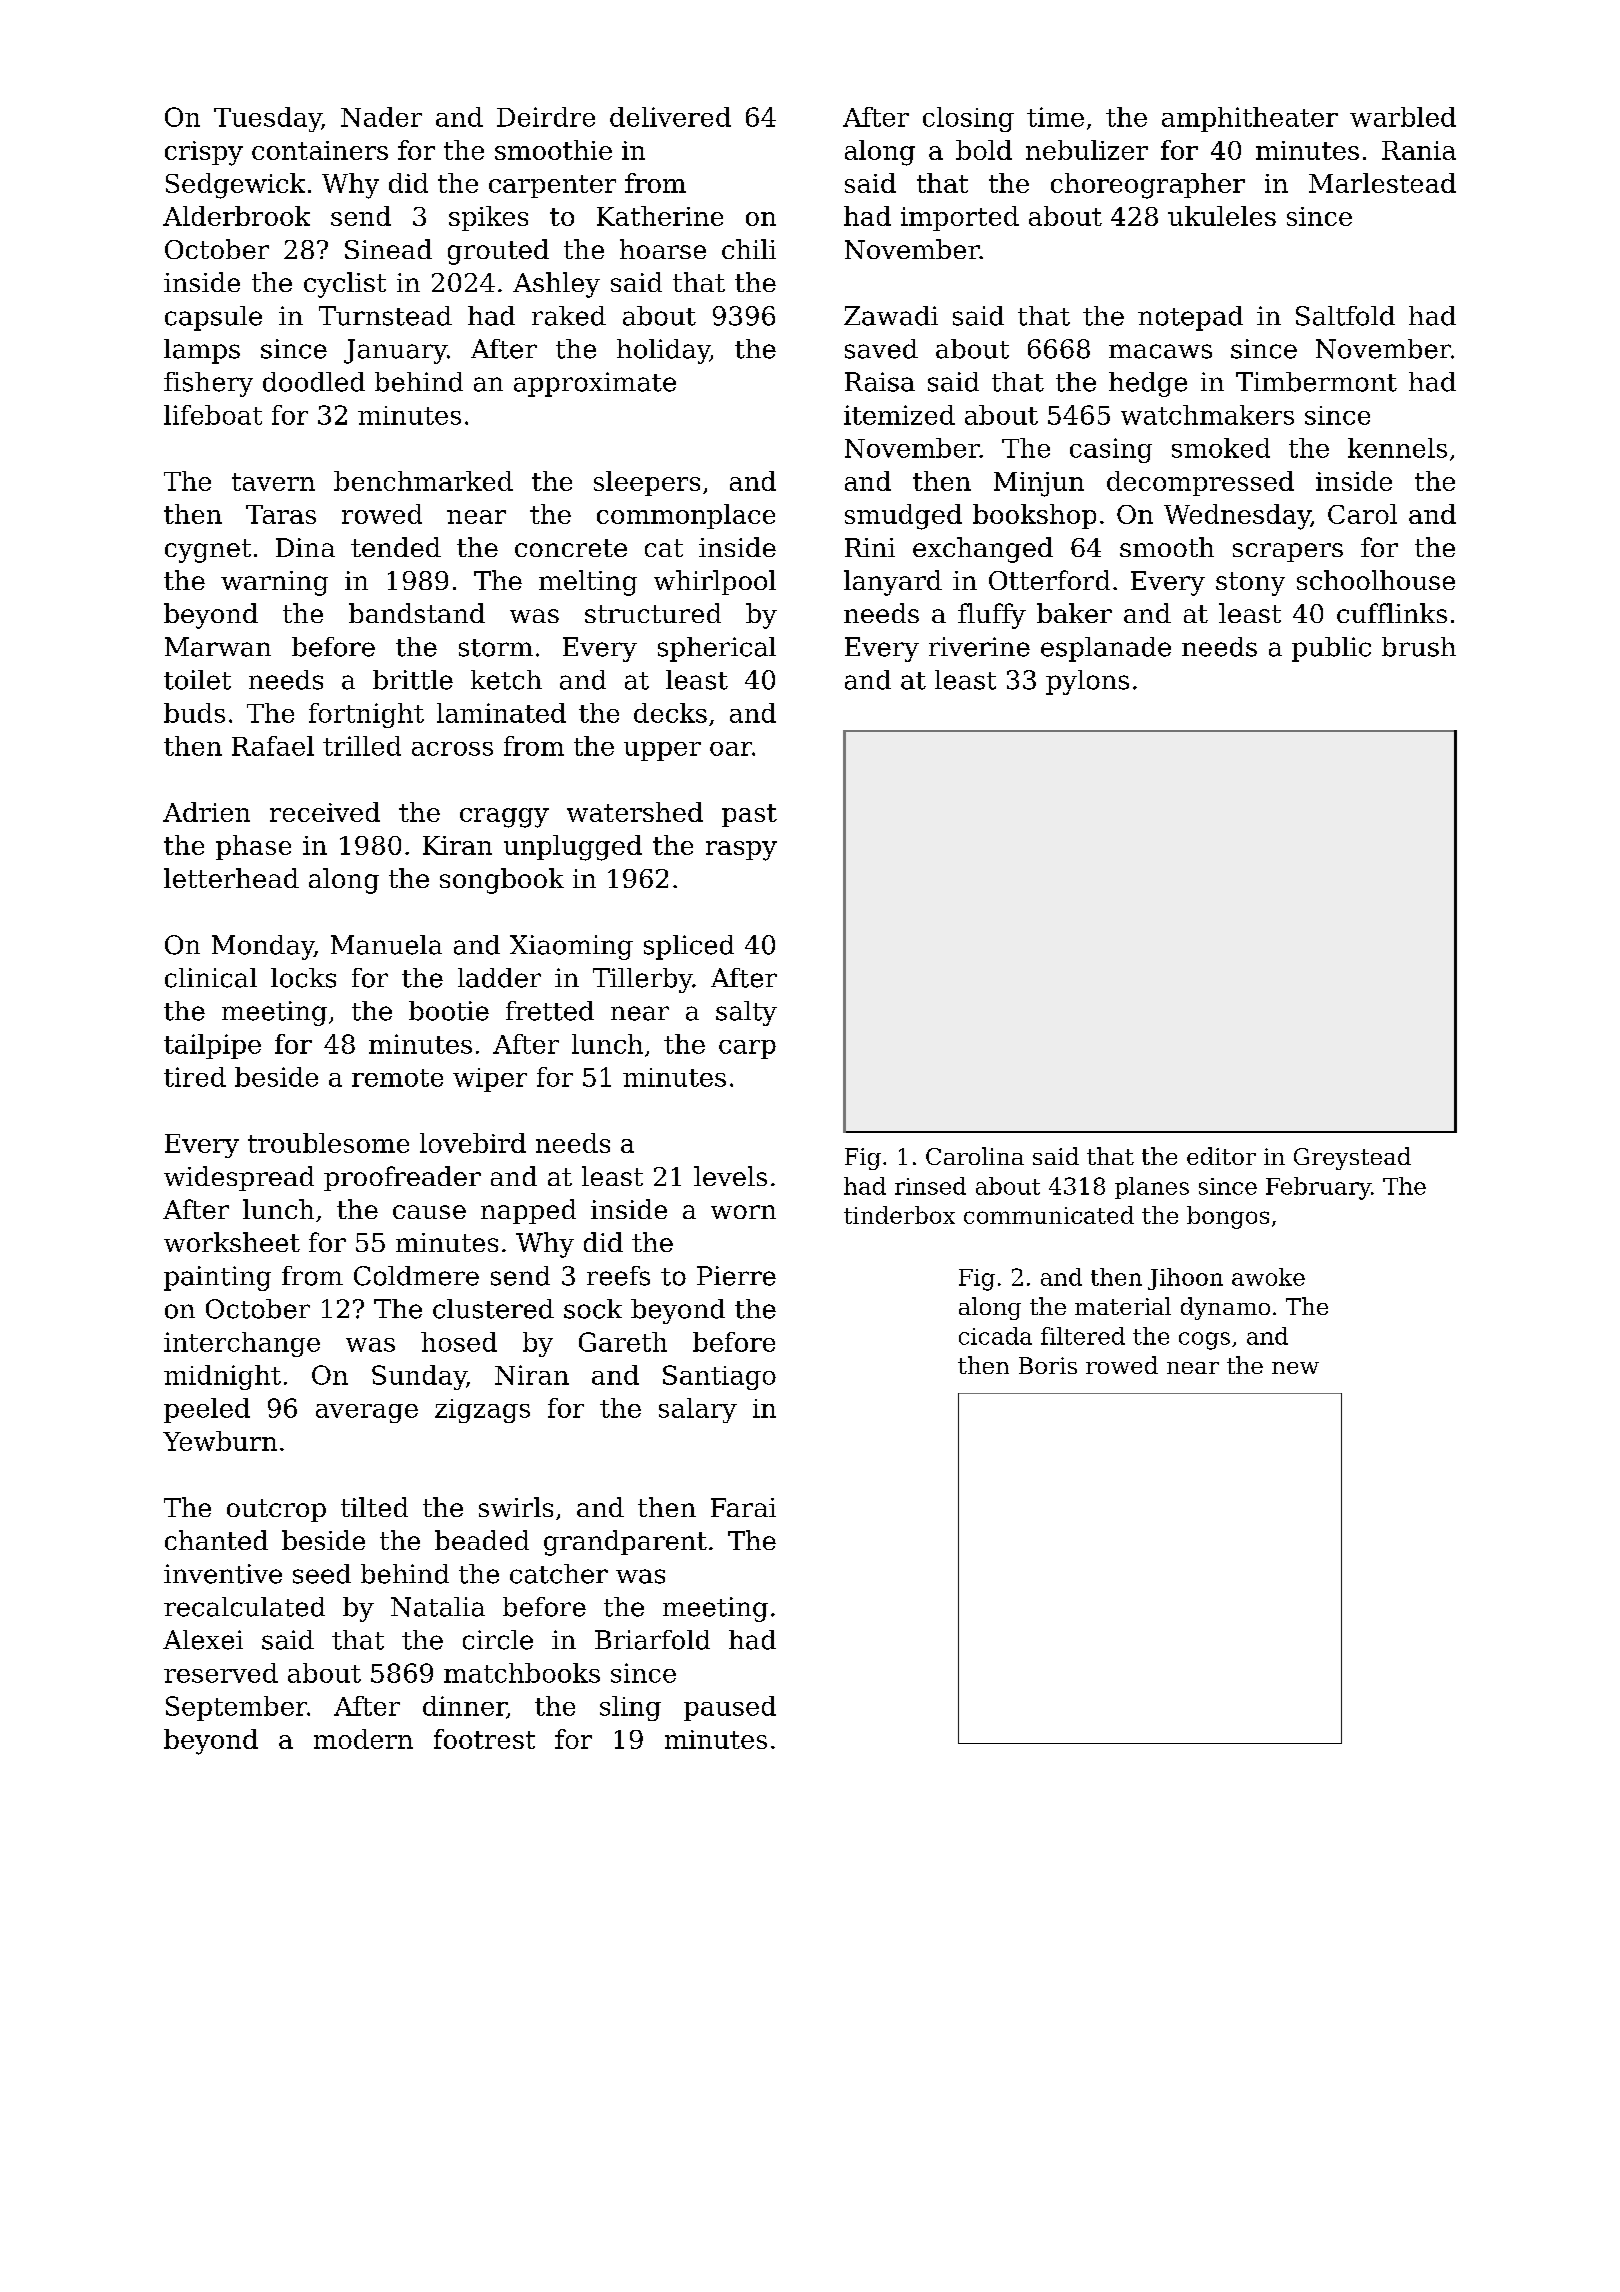 The width and height of the screenshot is (1620, 2292). I want to click on Greystead, so click(1352, 1158).
